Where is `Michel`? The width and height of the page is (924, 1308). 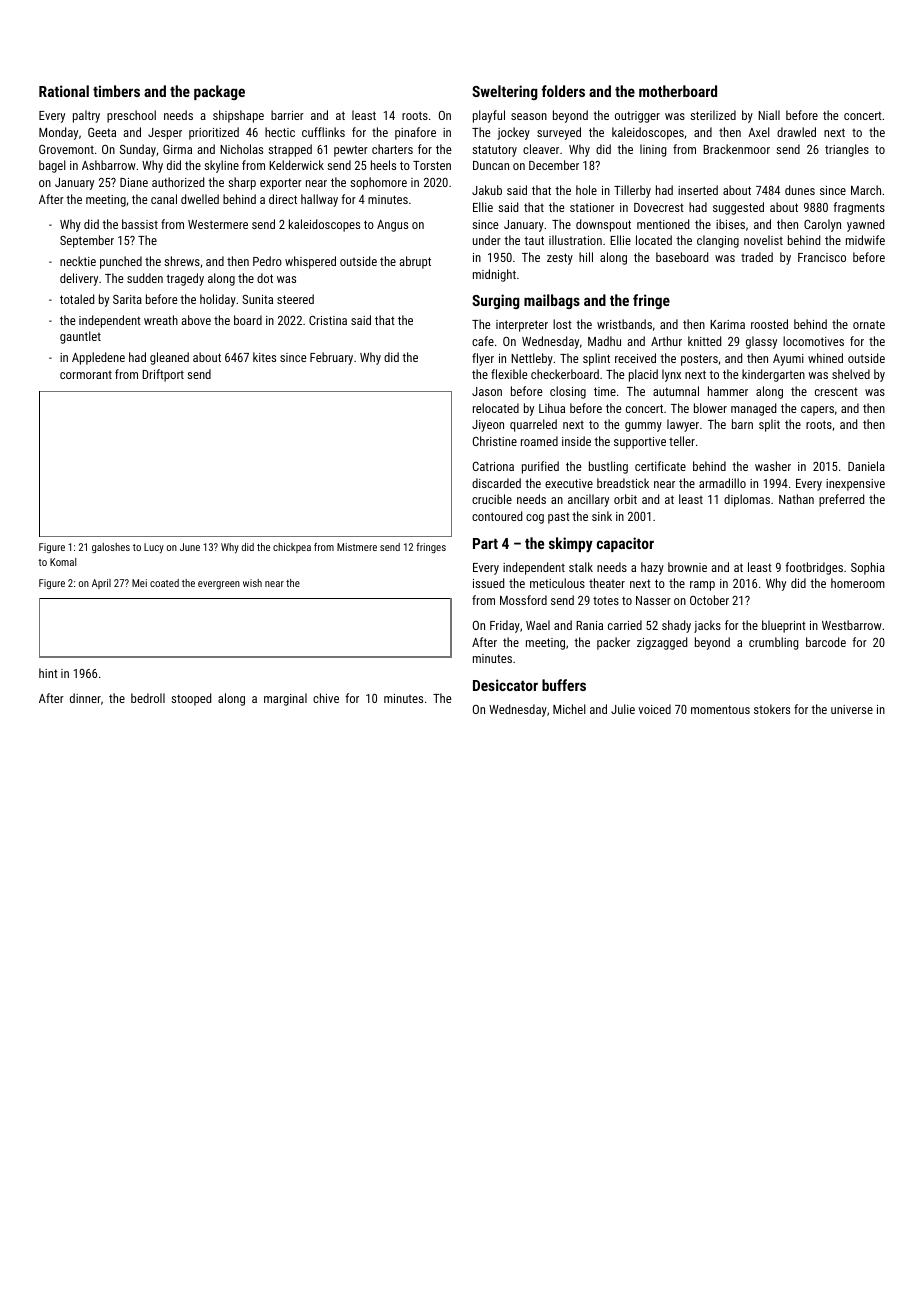
Michel is located at coordinates (569, 709).
